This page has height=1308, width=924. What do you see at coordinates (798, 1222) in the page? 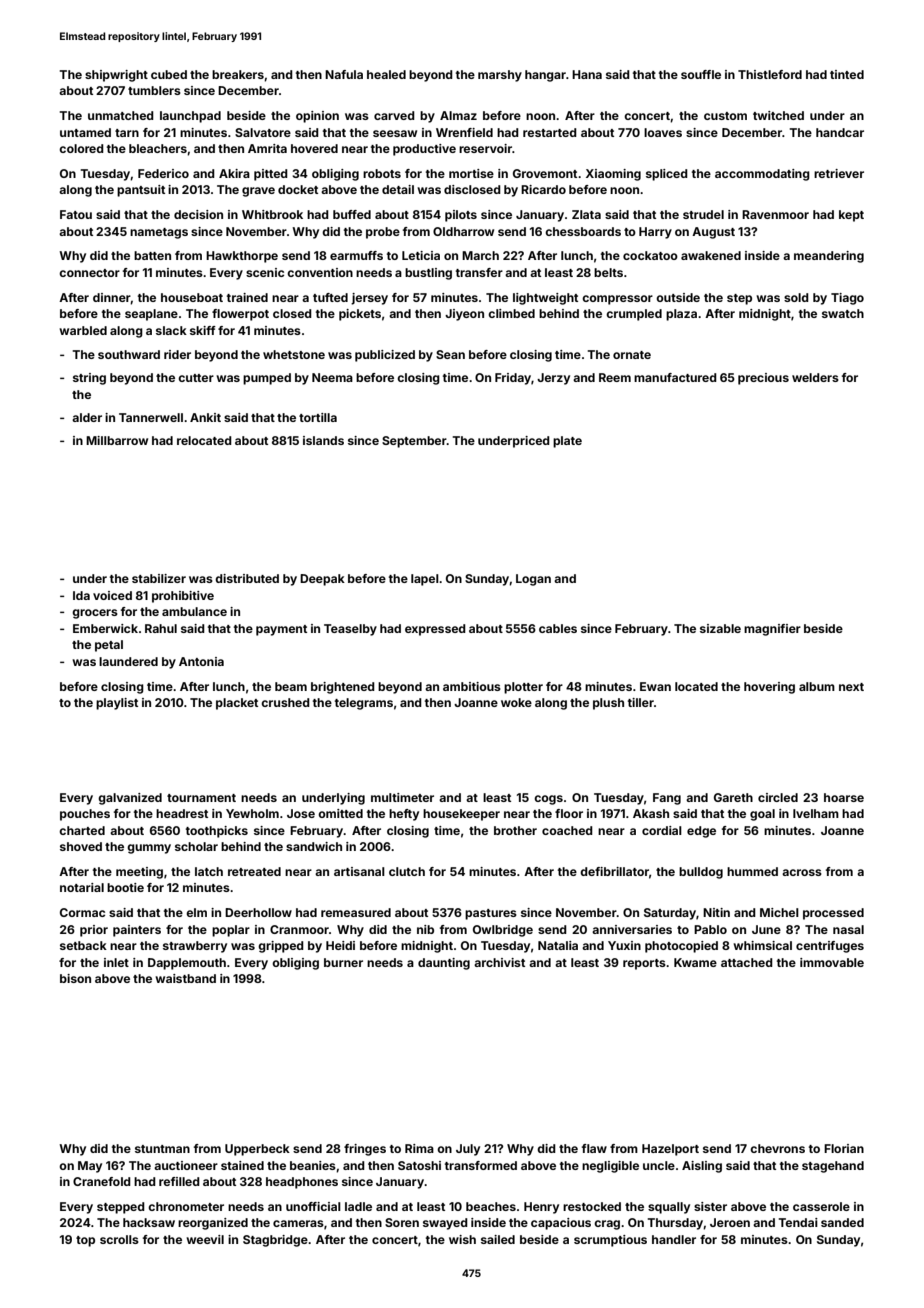
I see `Tendai` at bounding box center [798, 1222].
